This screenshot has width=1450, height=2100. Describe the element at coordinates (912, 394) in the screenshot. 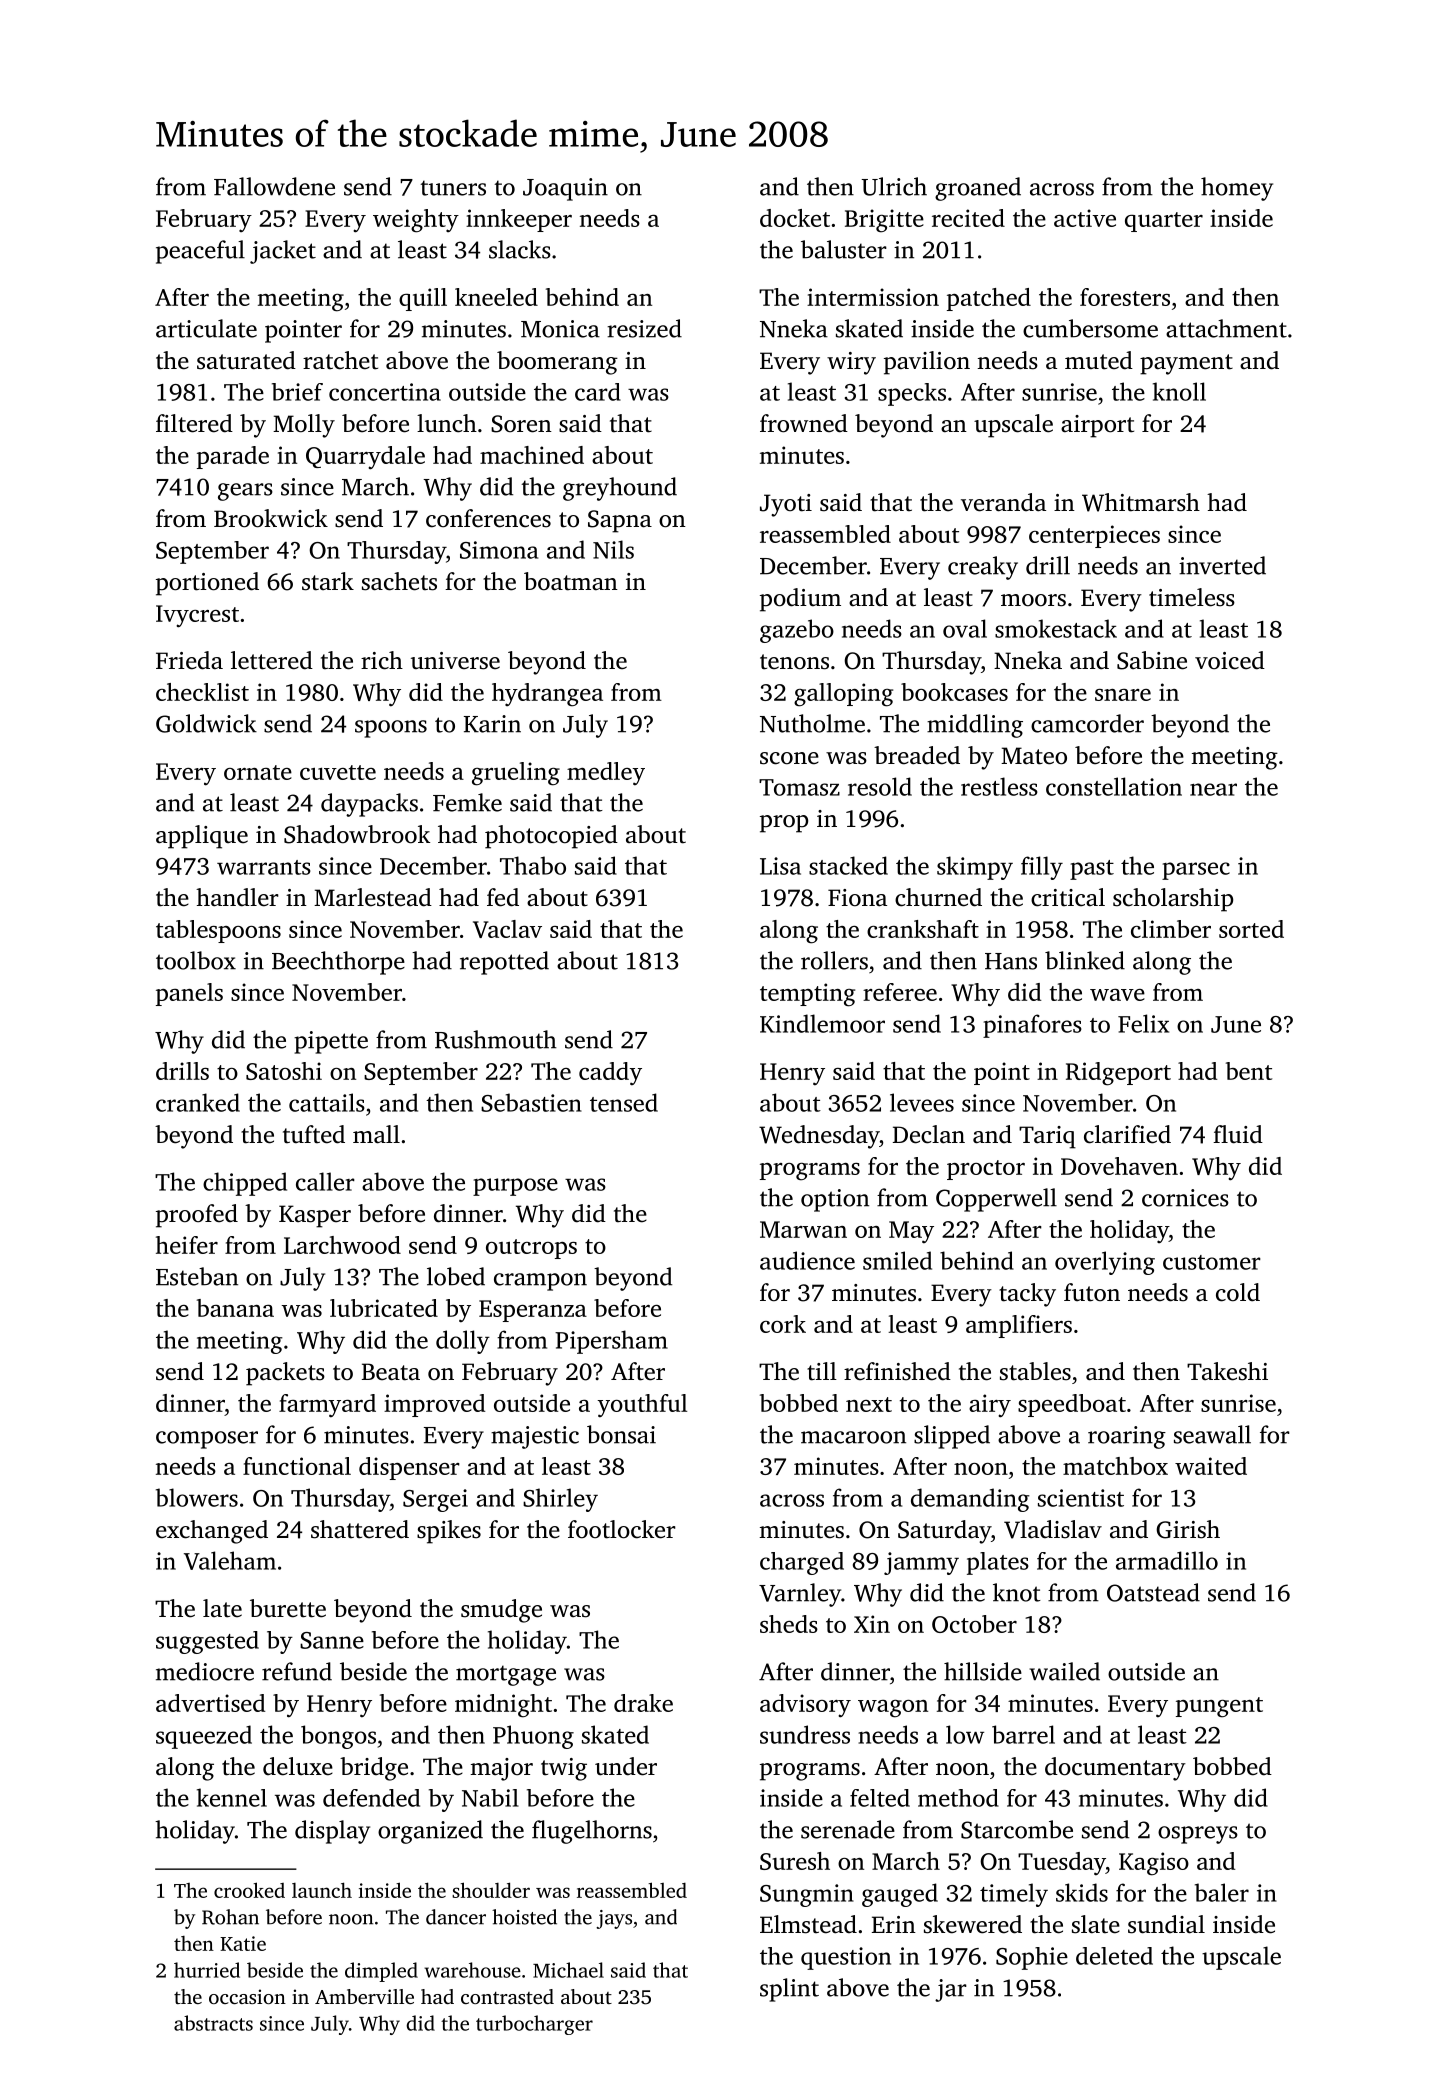

I see `specks` at that location.
